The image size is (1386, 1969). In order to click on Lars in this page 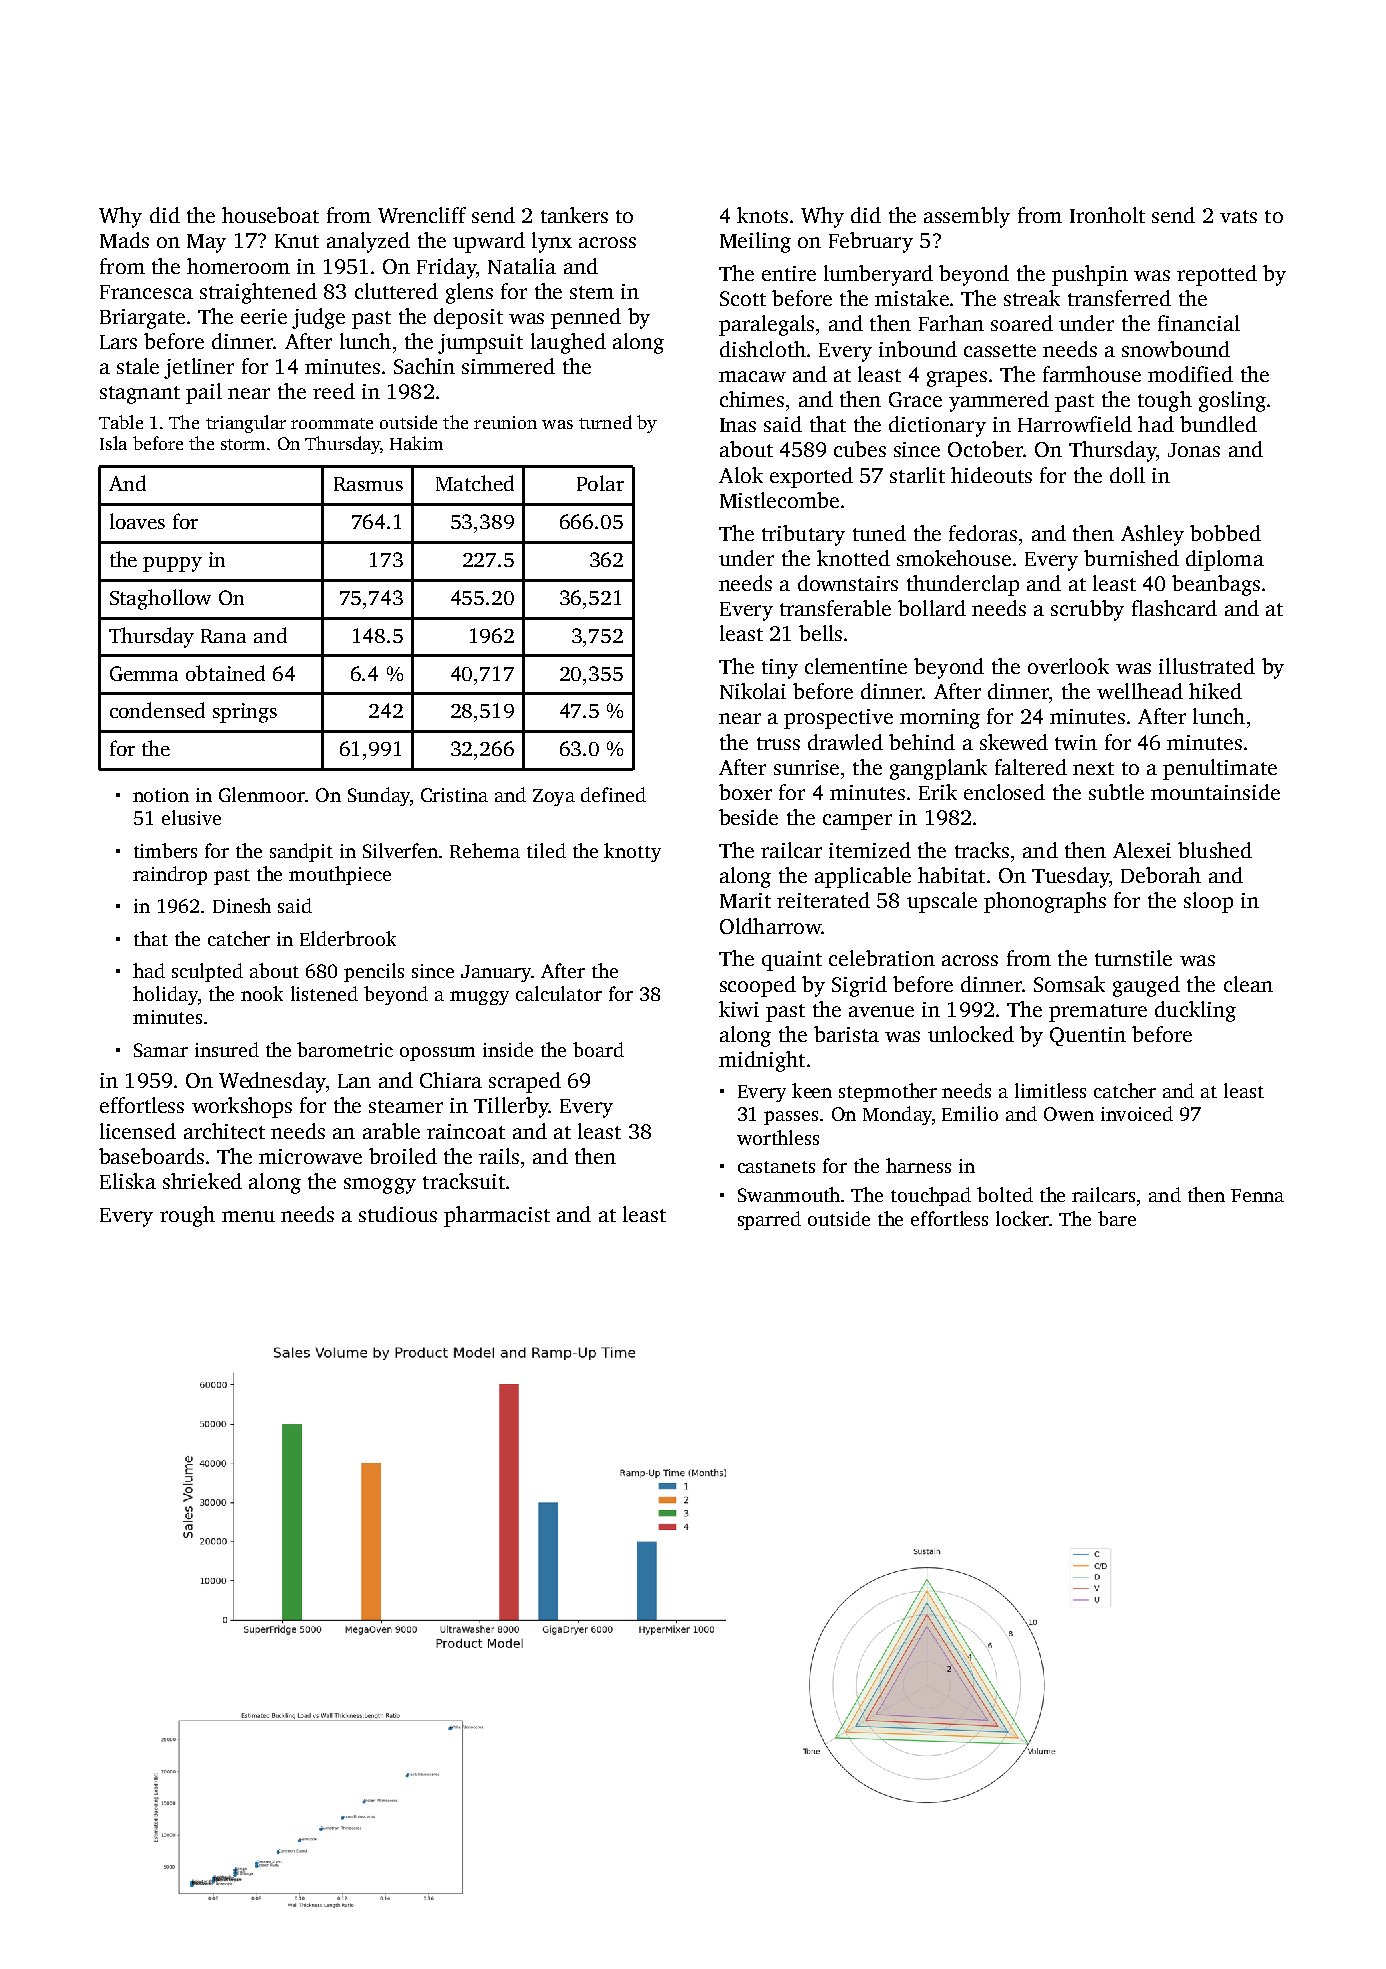, I will do `click(118, 342)`.
